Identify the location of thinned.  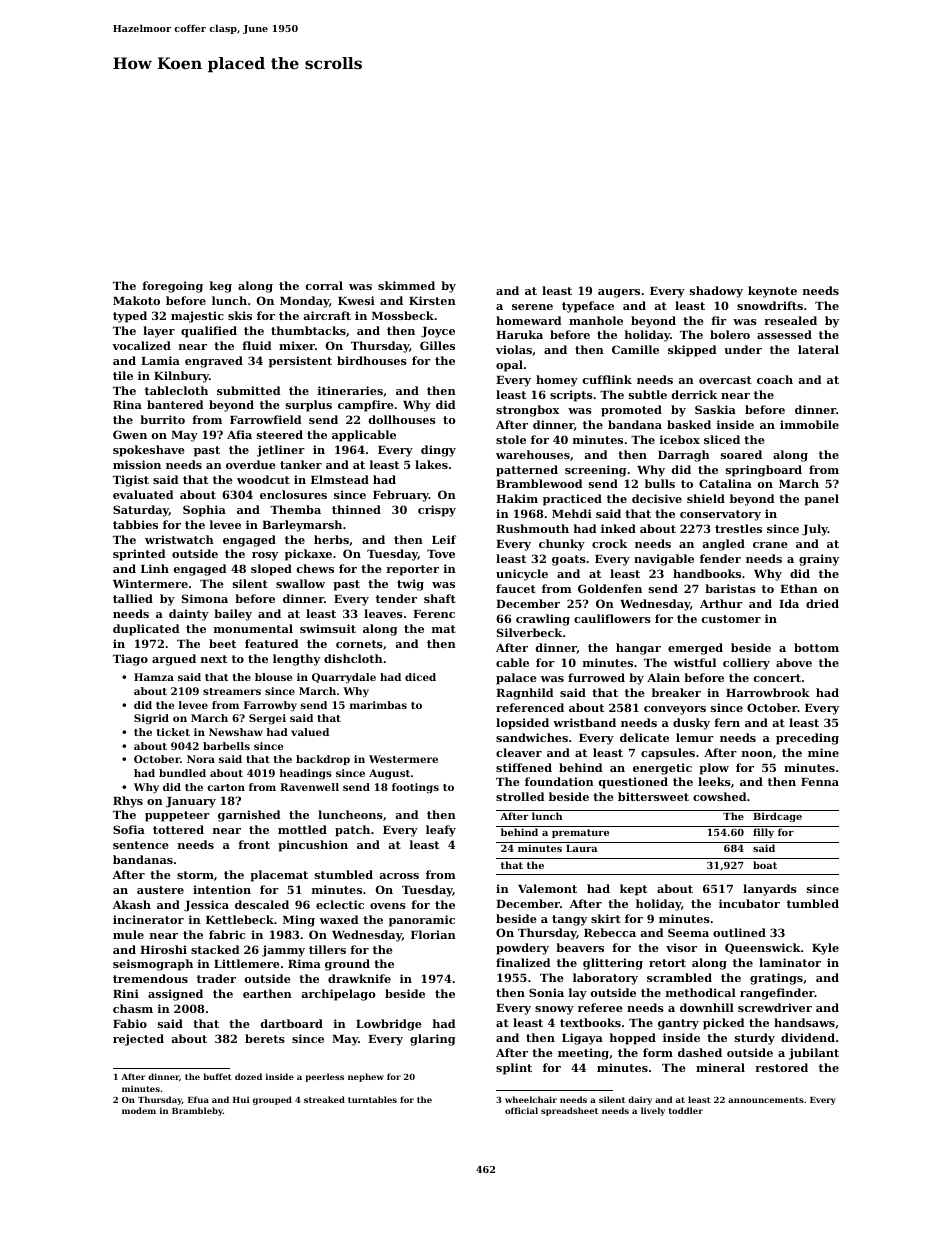
(356, 509).
